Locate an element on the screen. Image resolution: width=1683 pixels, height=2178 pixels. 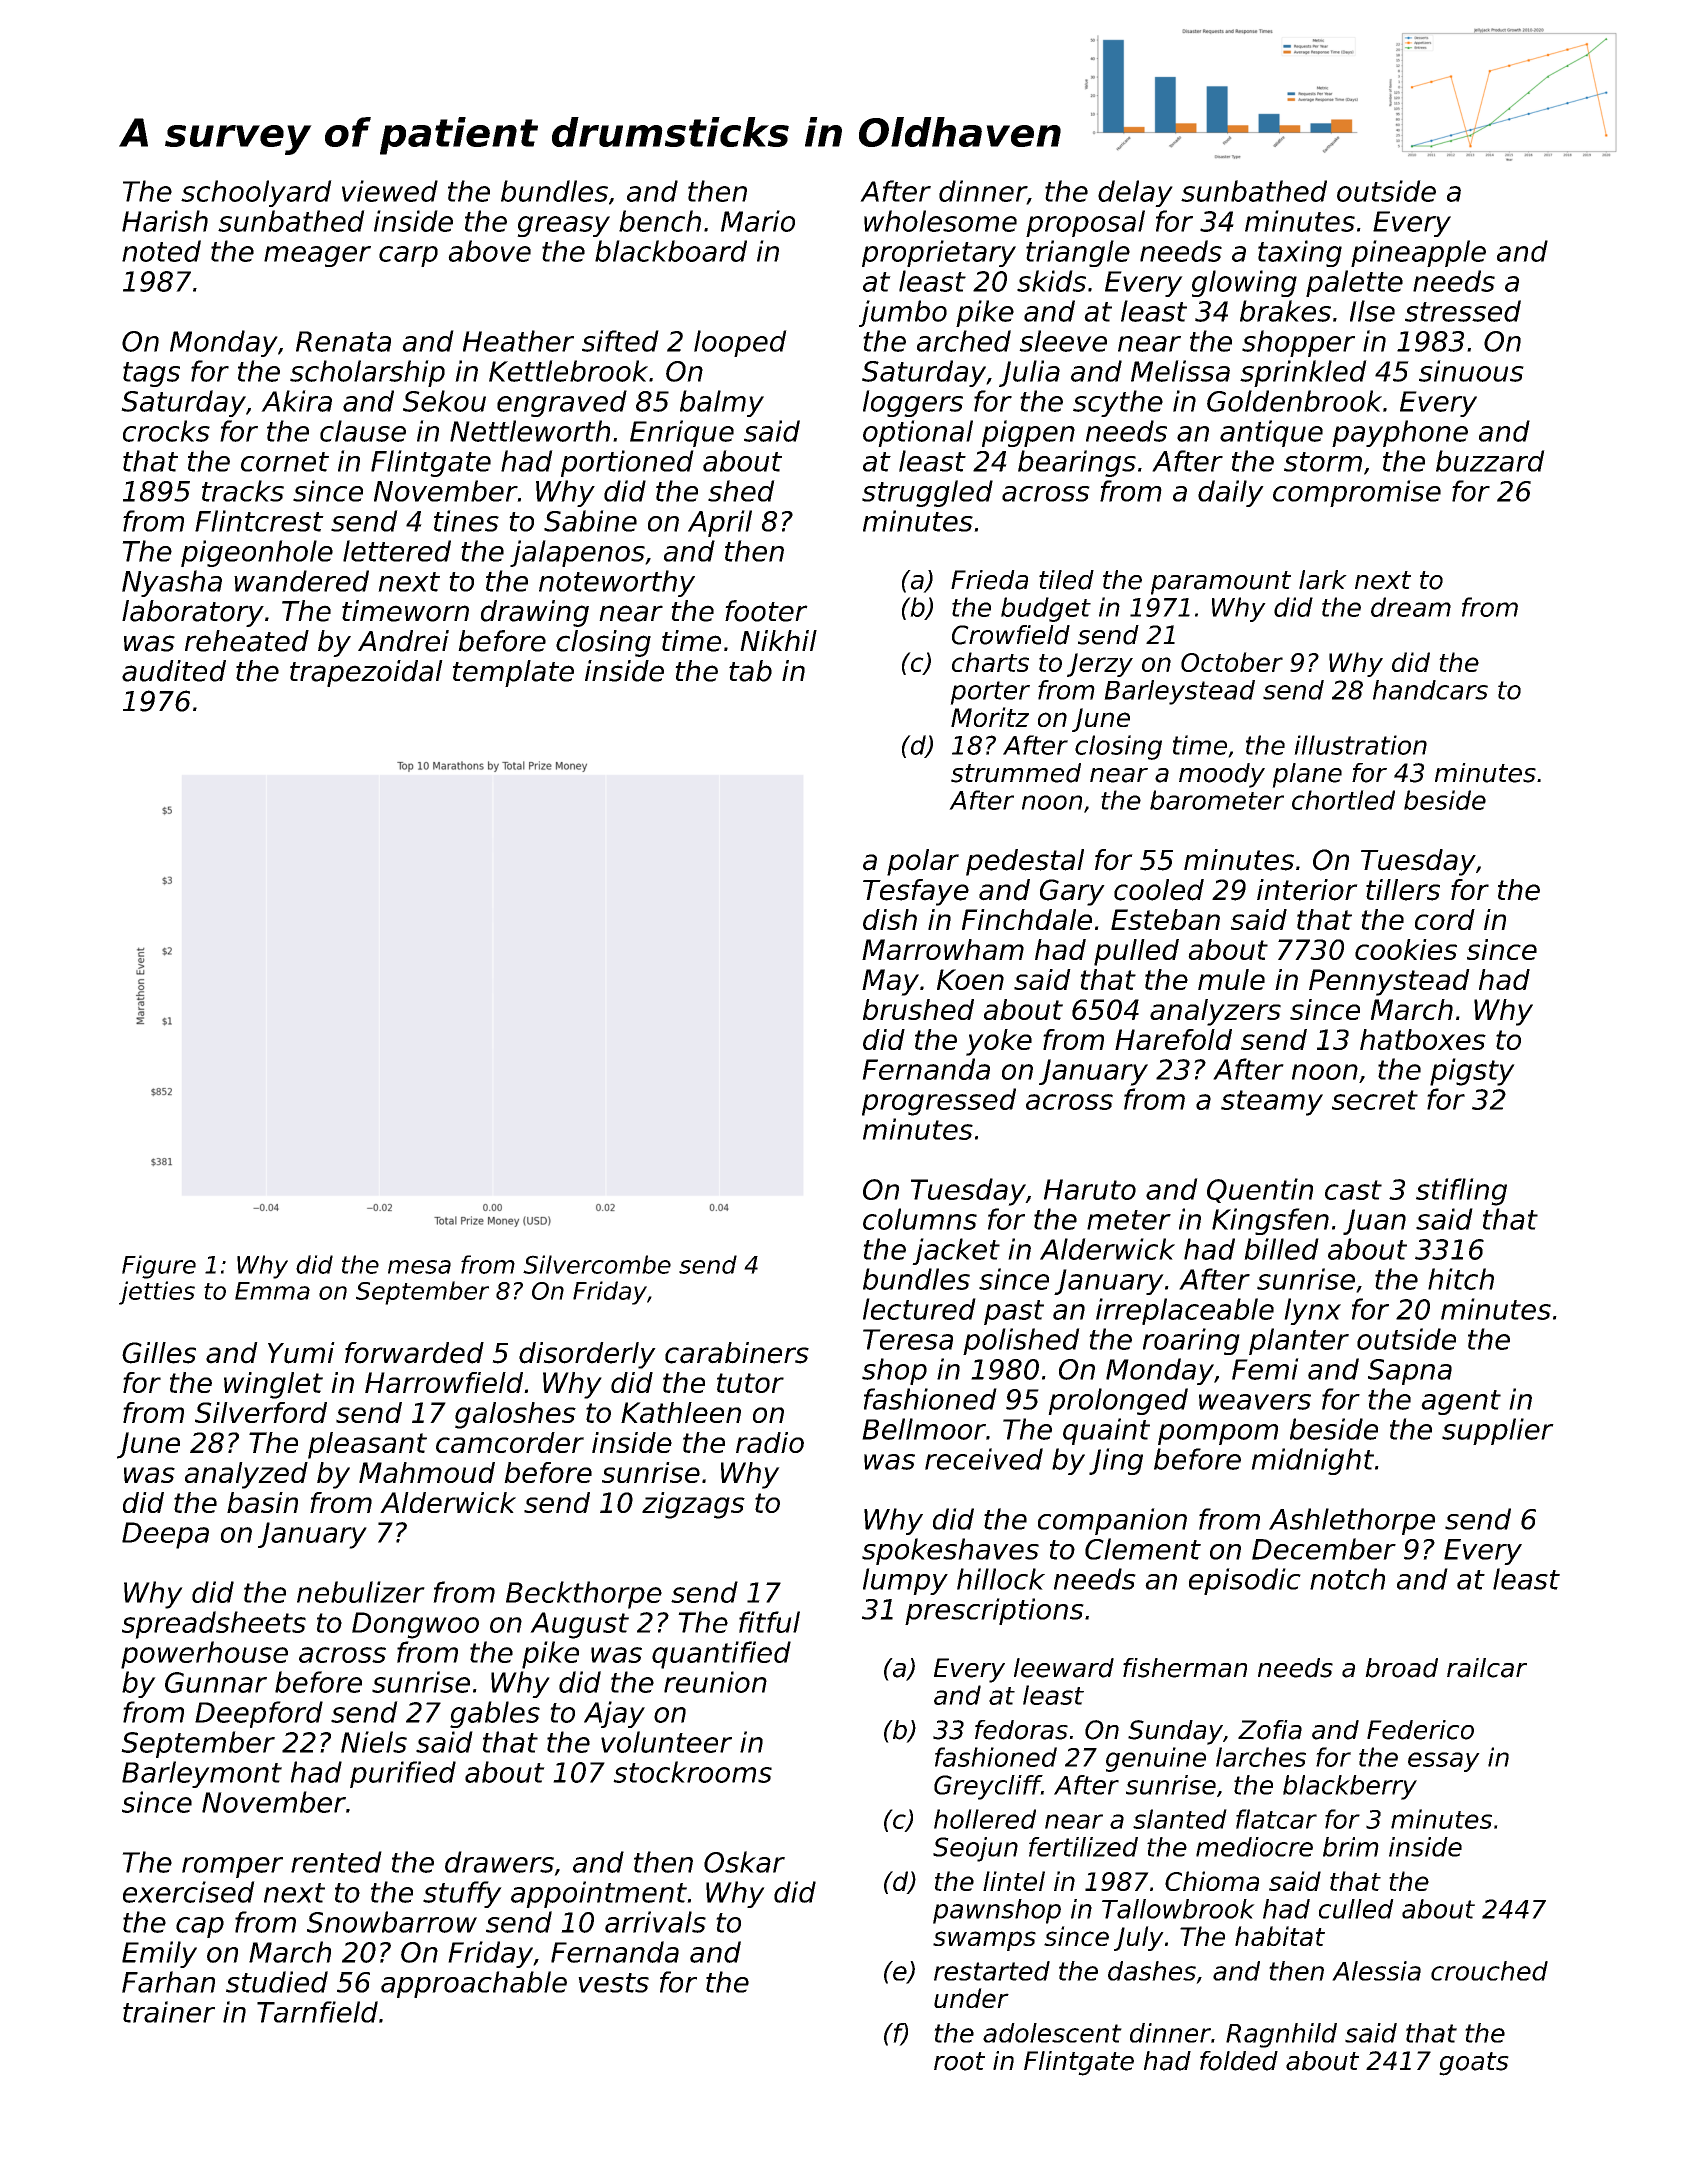
above is located at coordinates (489, 251).
